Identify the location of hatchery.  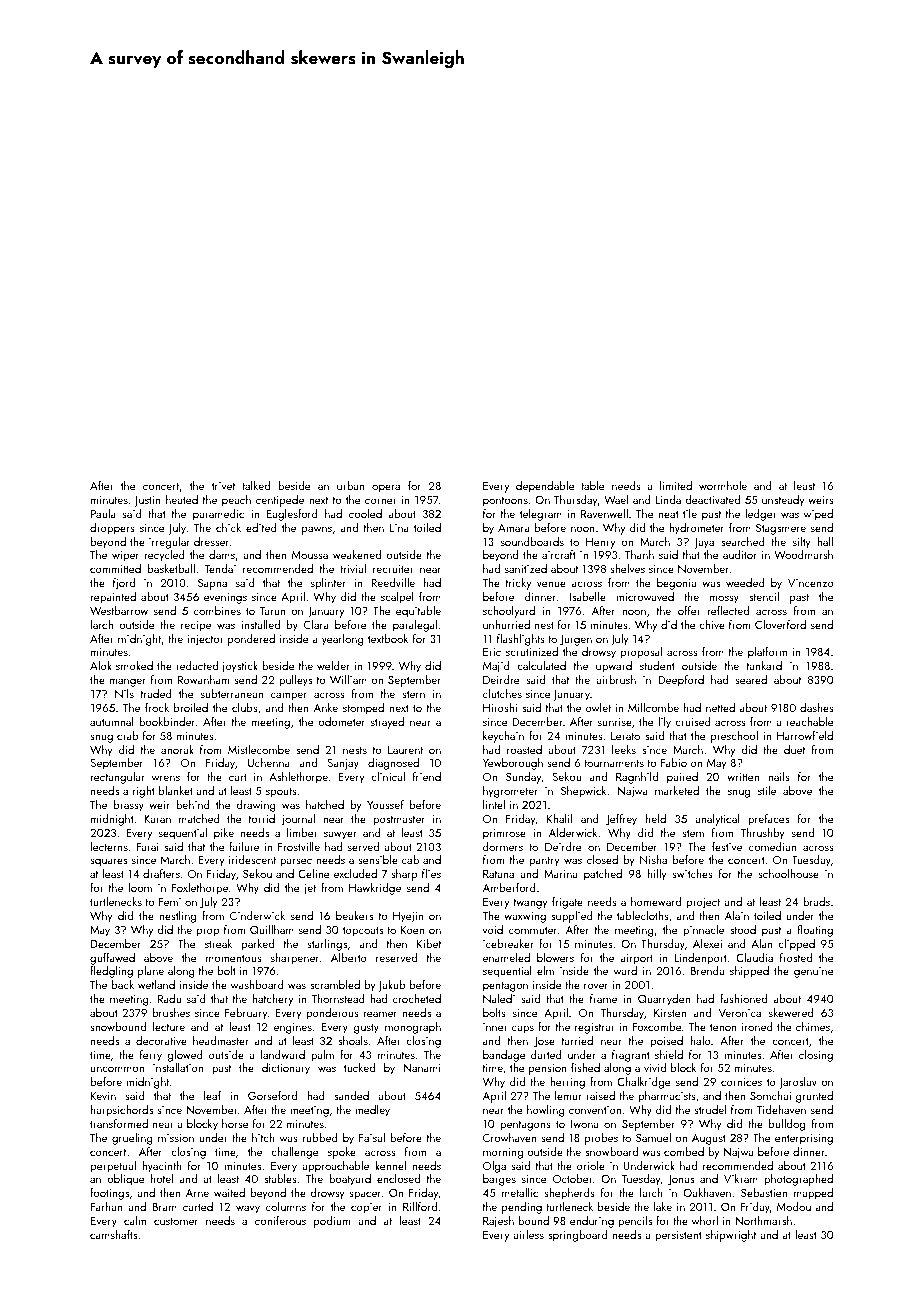
(272, 1000).
